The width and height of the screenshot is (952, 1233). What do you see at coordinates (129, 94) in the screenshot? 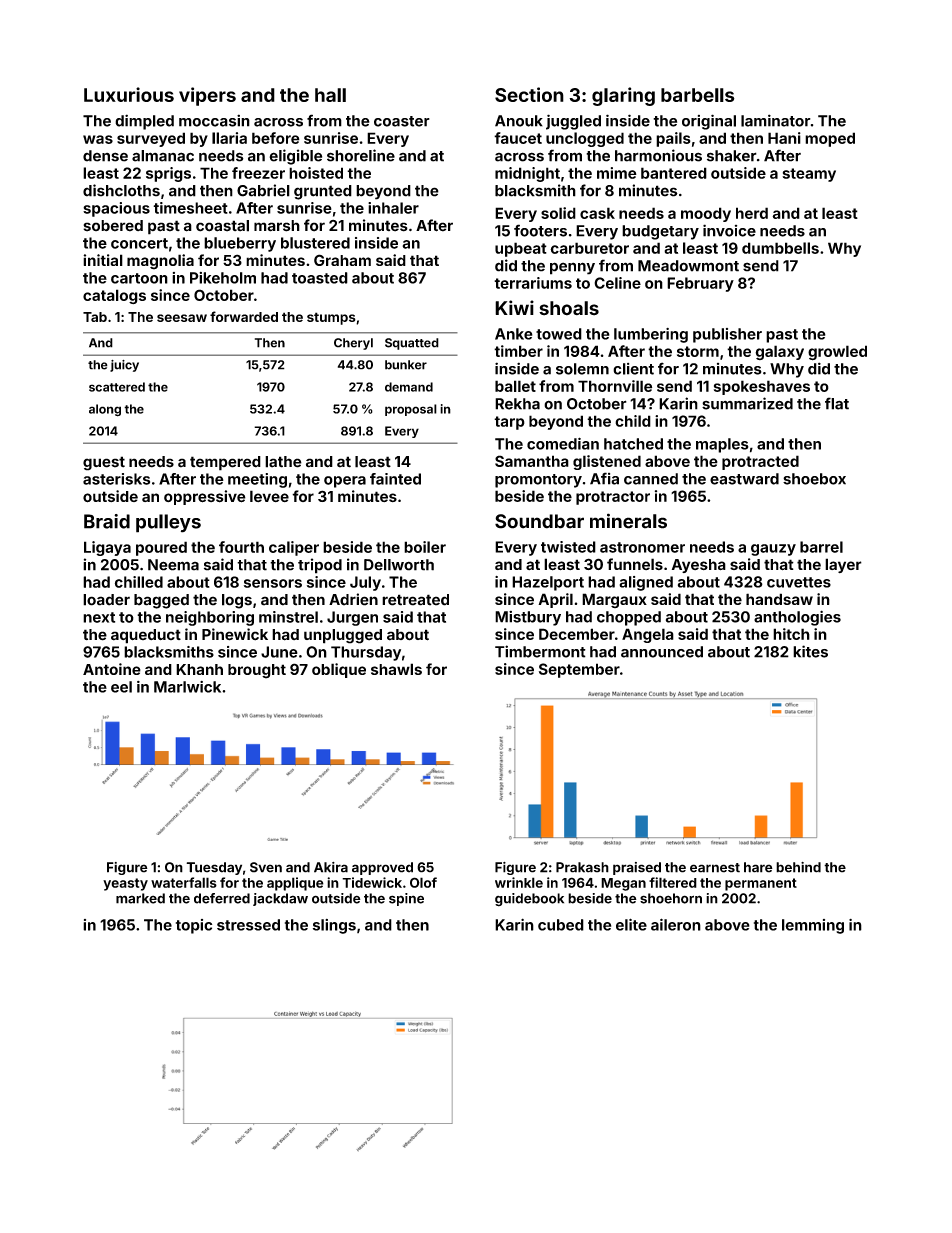
I see `Luxurious` at bounding box center [129, 94].
